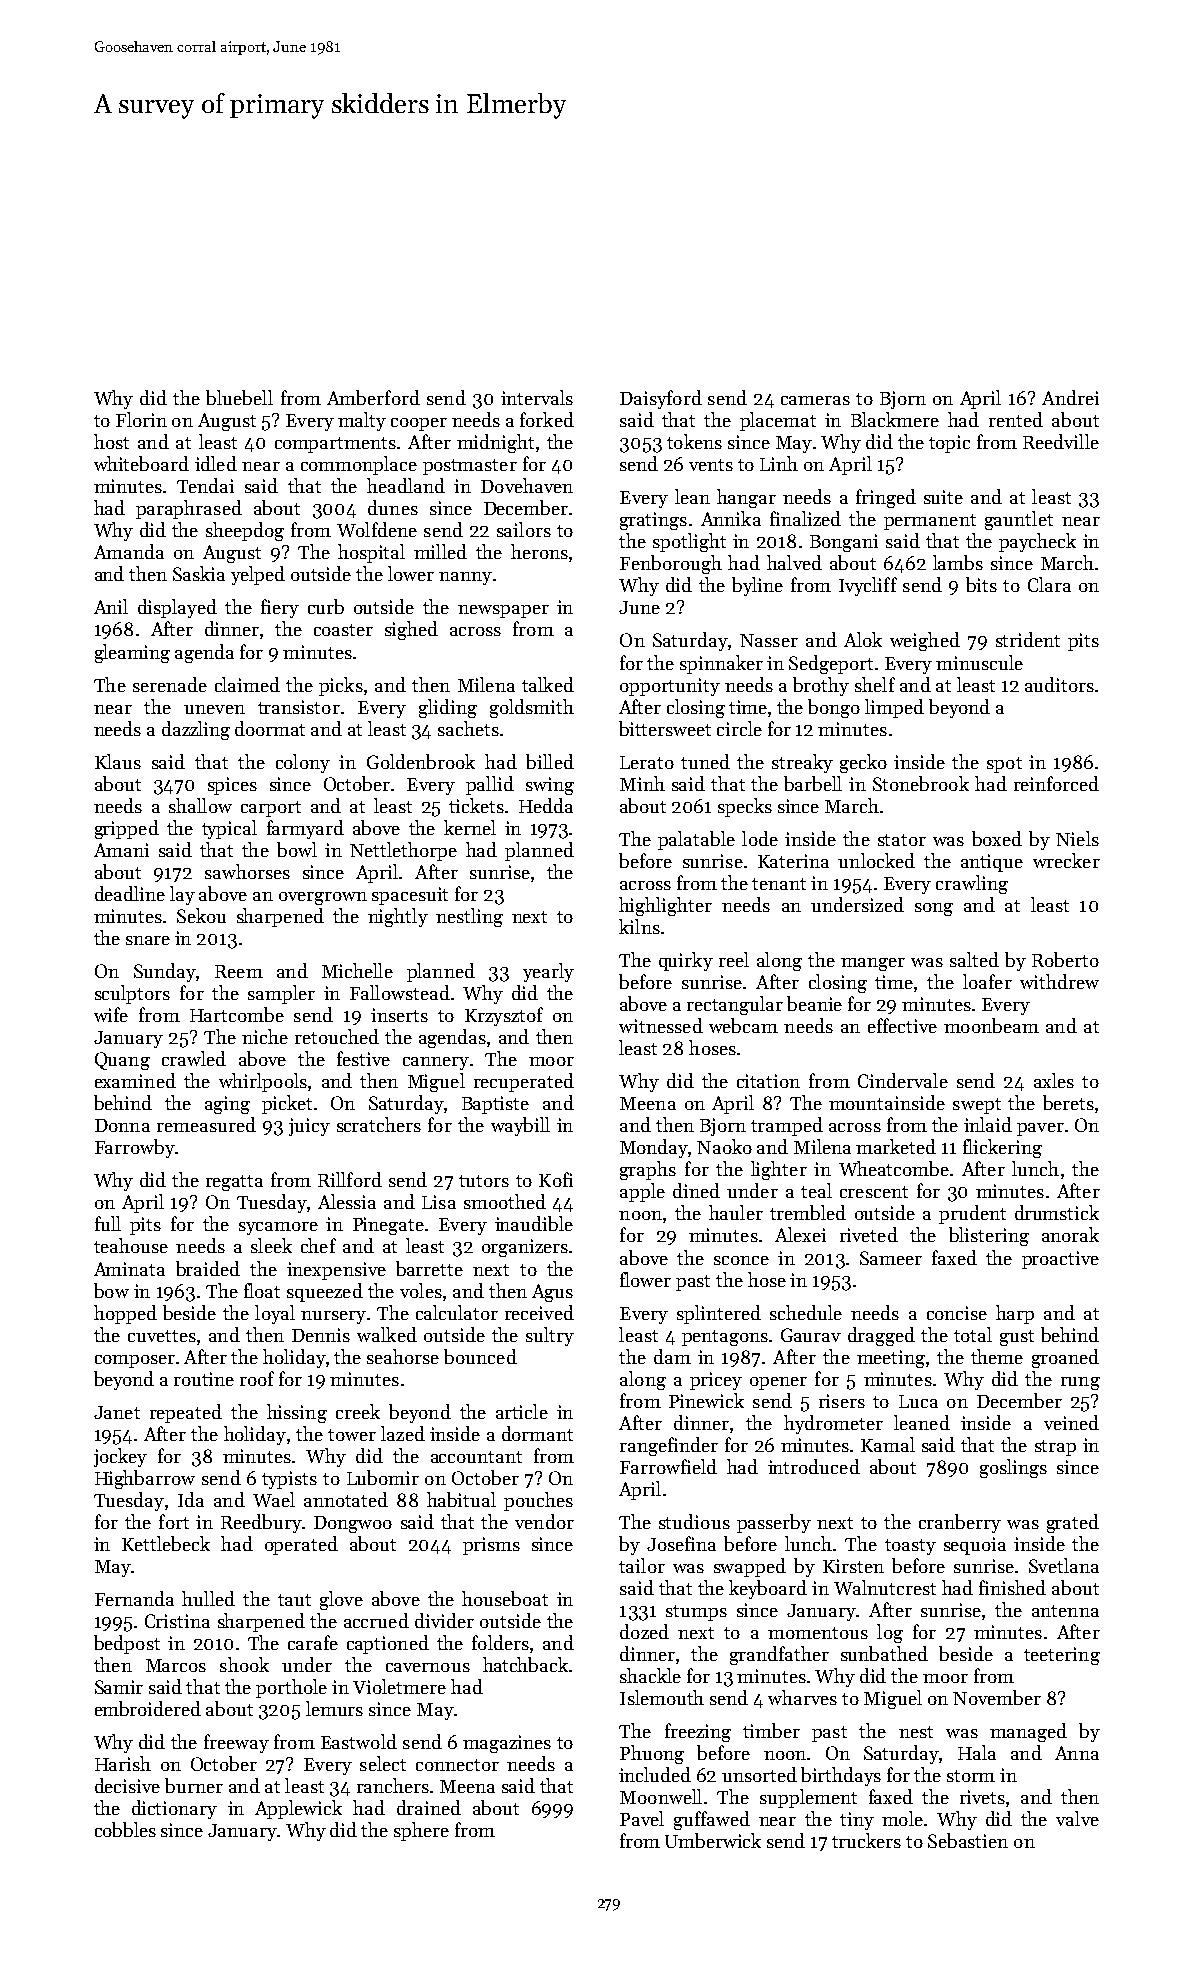 The height and width of the document is (1964, 1193). What do you see at coordinates (1049, 584) in the document?
I see `Clara` at bounding box center [1049, 584].
